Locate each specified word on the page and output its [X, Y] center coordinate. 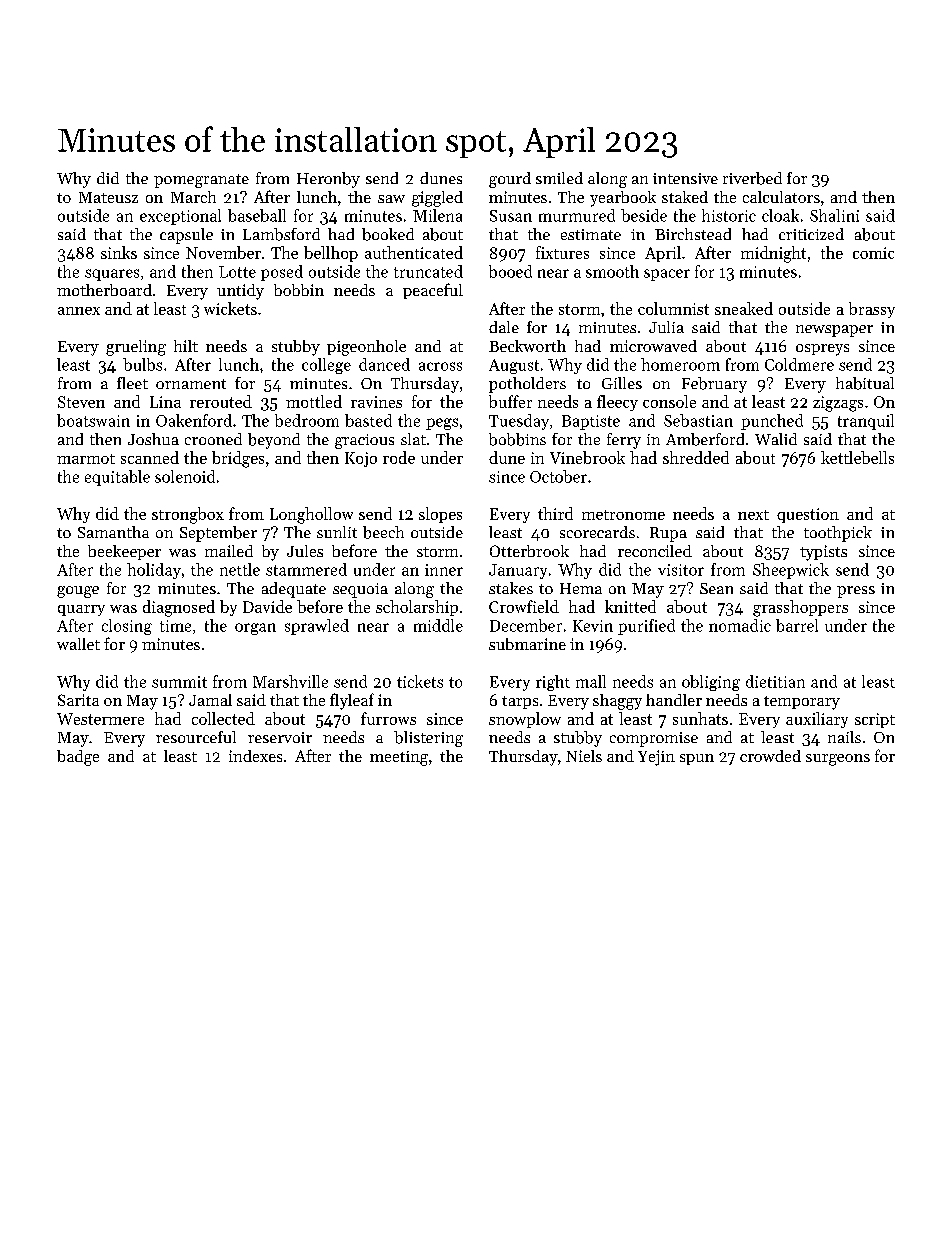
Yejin [656, 758]
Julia [666, 327]
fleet [132, 383]
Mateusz [108, 197]
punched [772, 422]
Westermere [100, 719]
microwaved [653, 346]
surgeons [838, 760]
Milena [437, 215]
